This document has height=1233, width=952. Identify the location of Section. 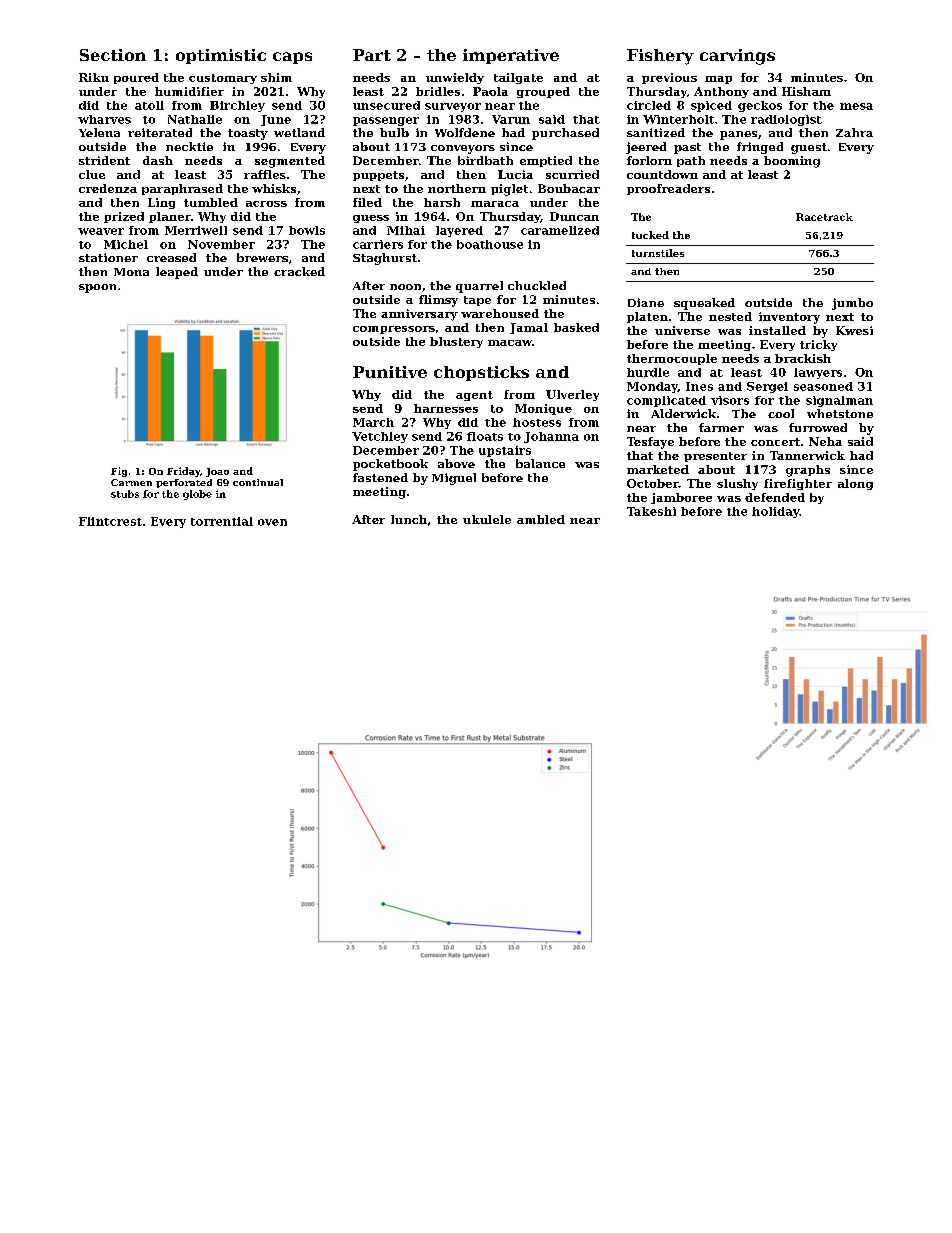
(113, 55).
